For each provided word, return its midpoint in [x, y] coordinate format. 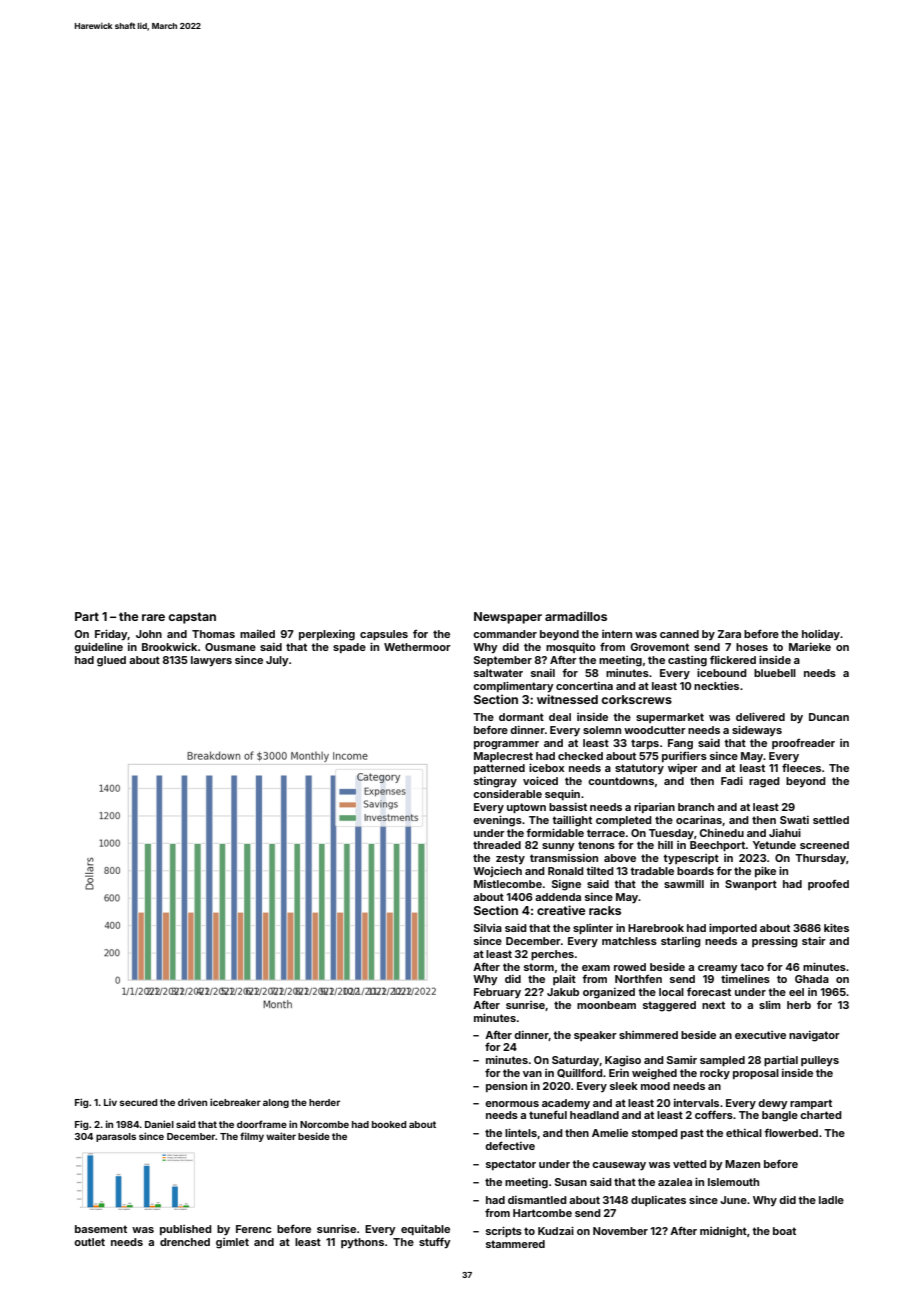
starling [681, 942]
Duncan [829, 717]
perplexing [327, 635]
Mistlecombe [508, 884]
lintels [521, 1132]
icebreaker [235, 1102]
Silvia [488, 928]
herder [324, 1102]
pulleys [820, 1061]
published [186, 1230]
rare [153, 617]
